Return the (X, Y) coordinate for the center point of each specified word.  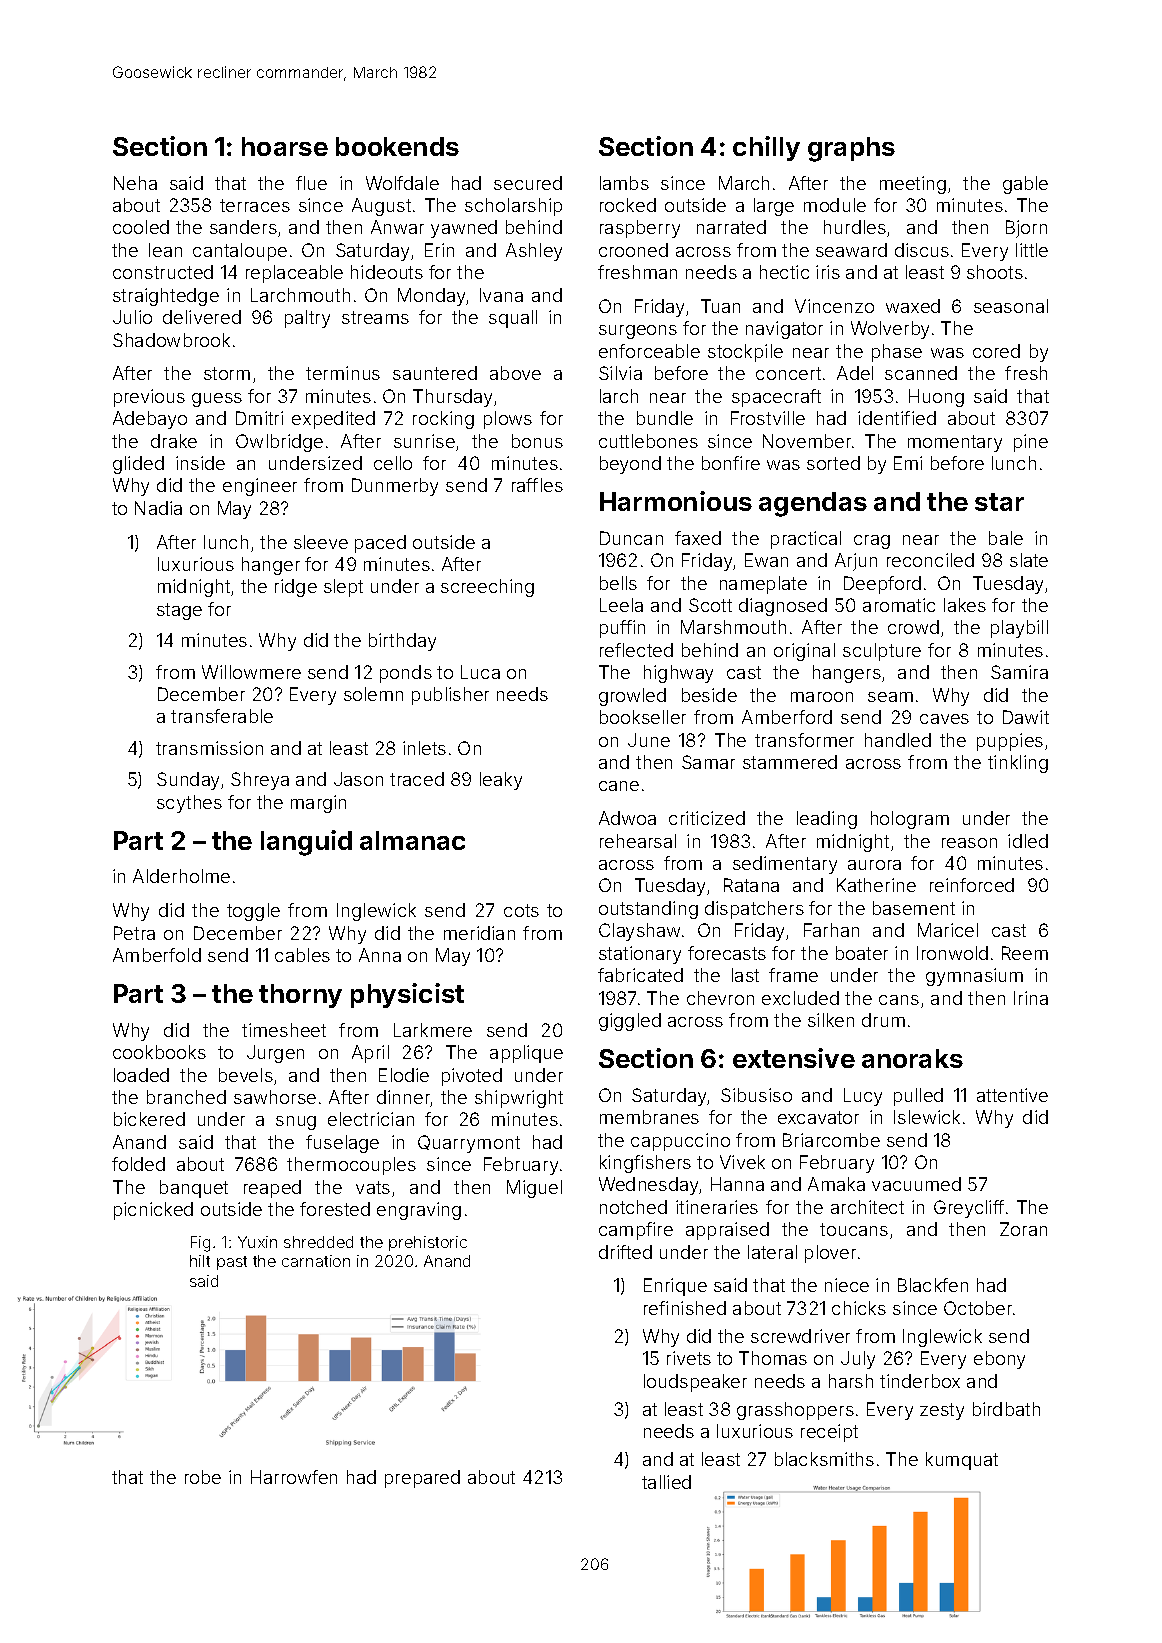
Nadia (158, 508)
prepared (422, 1479)
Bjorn (1026, 229)
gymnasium (974, 977)
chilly (766, 148)
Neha (135, 183)
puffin (622, 629)
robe (203, 1477)
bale (1006, 538)
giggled (630, 1022)
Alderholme (181, 876)
